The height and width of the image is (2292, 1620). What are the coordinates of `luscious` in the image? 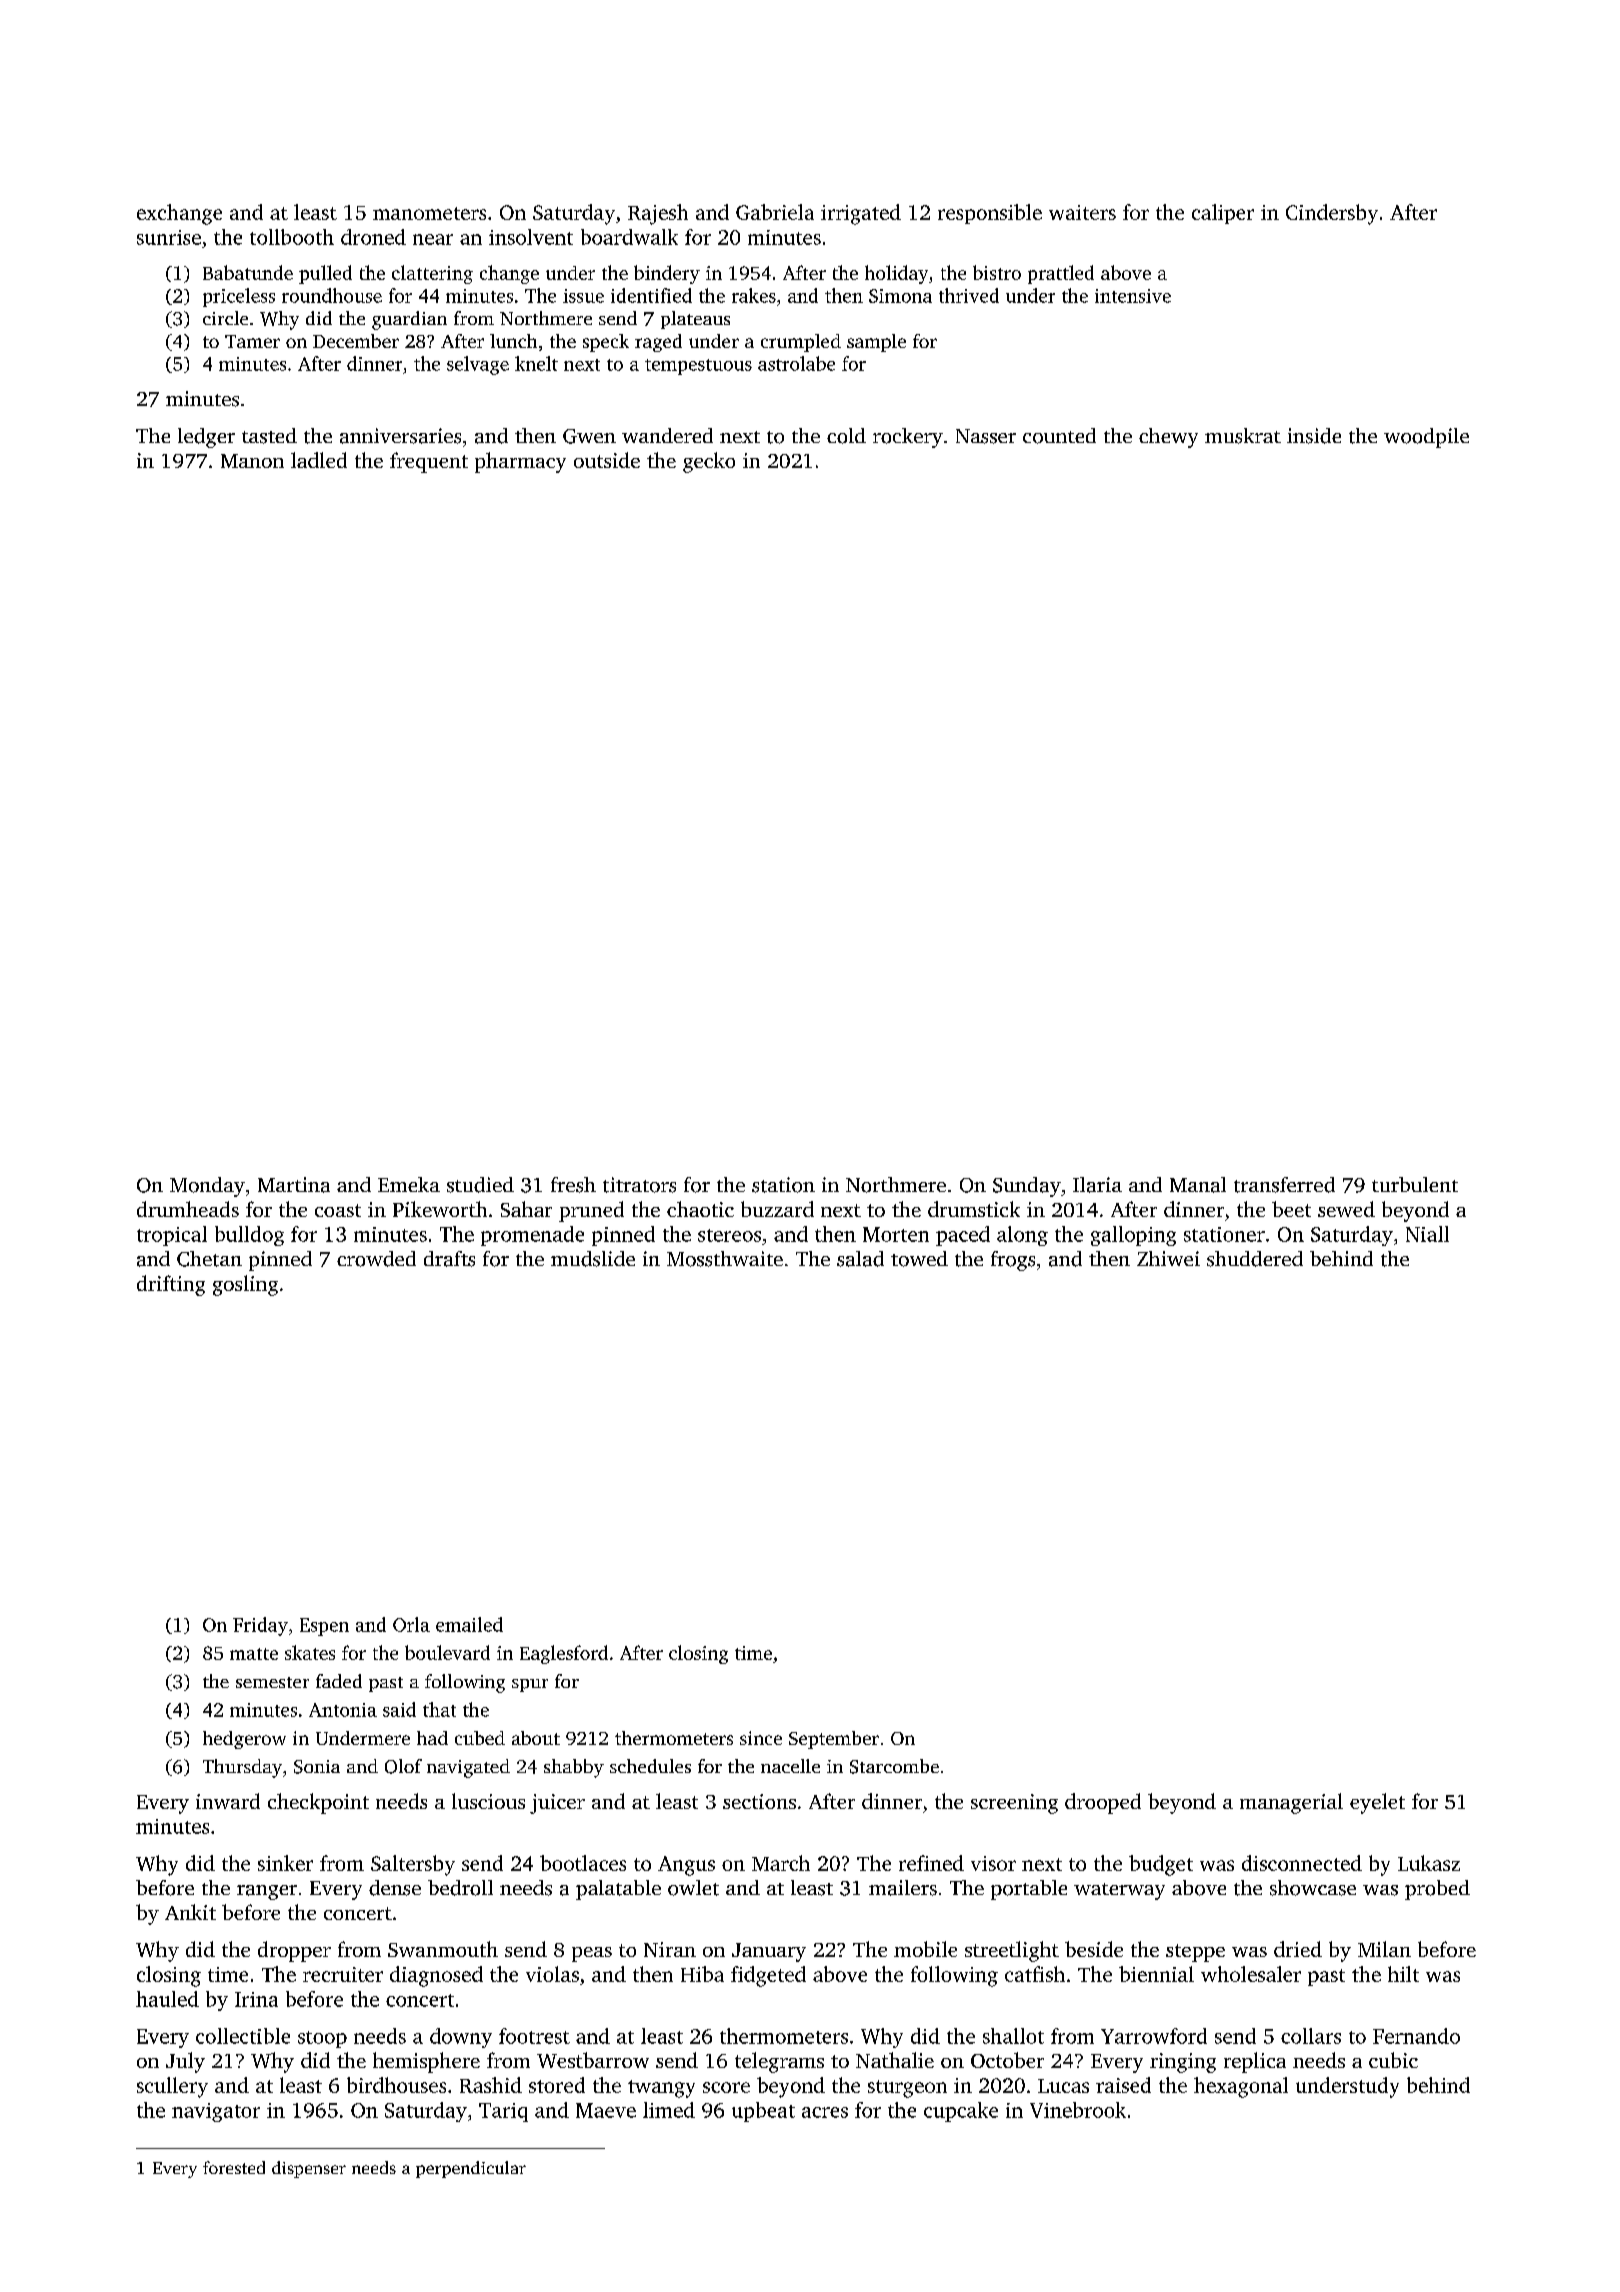 It's located at (488, 1801).
